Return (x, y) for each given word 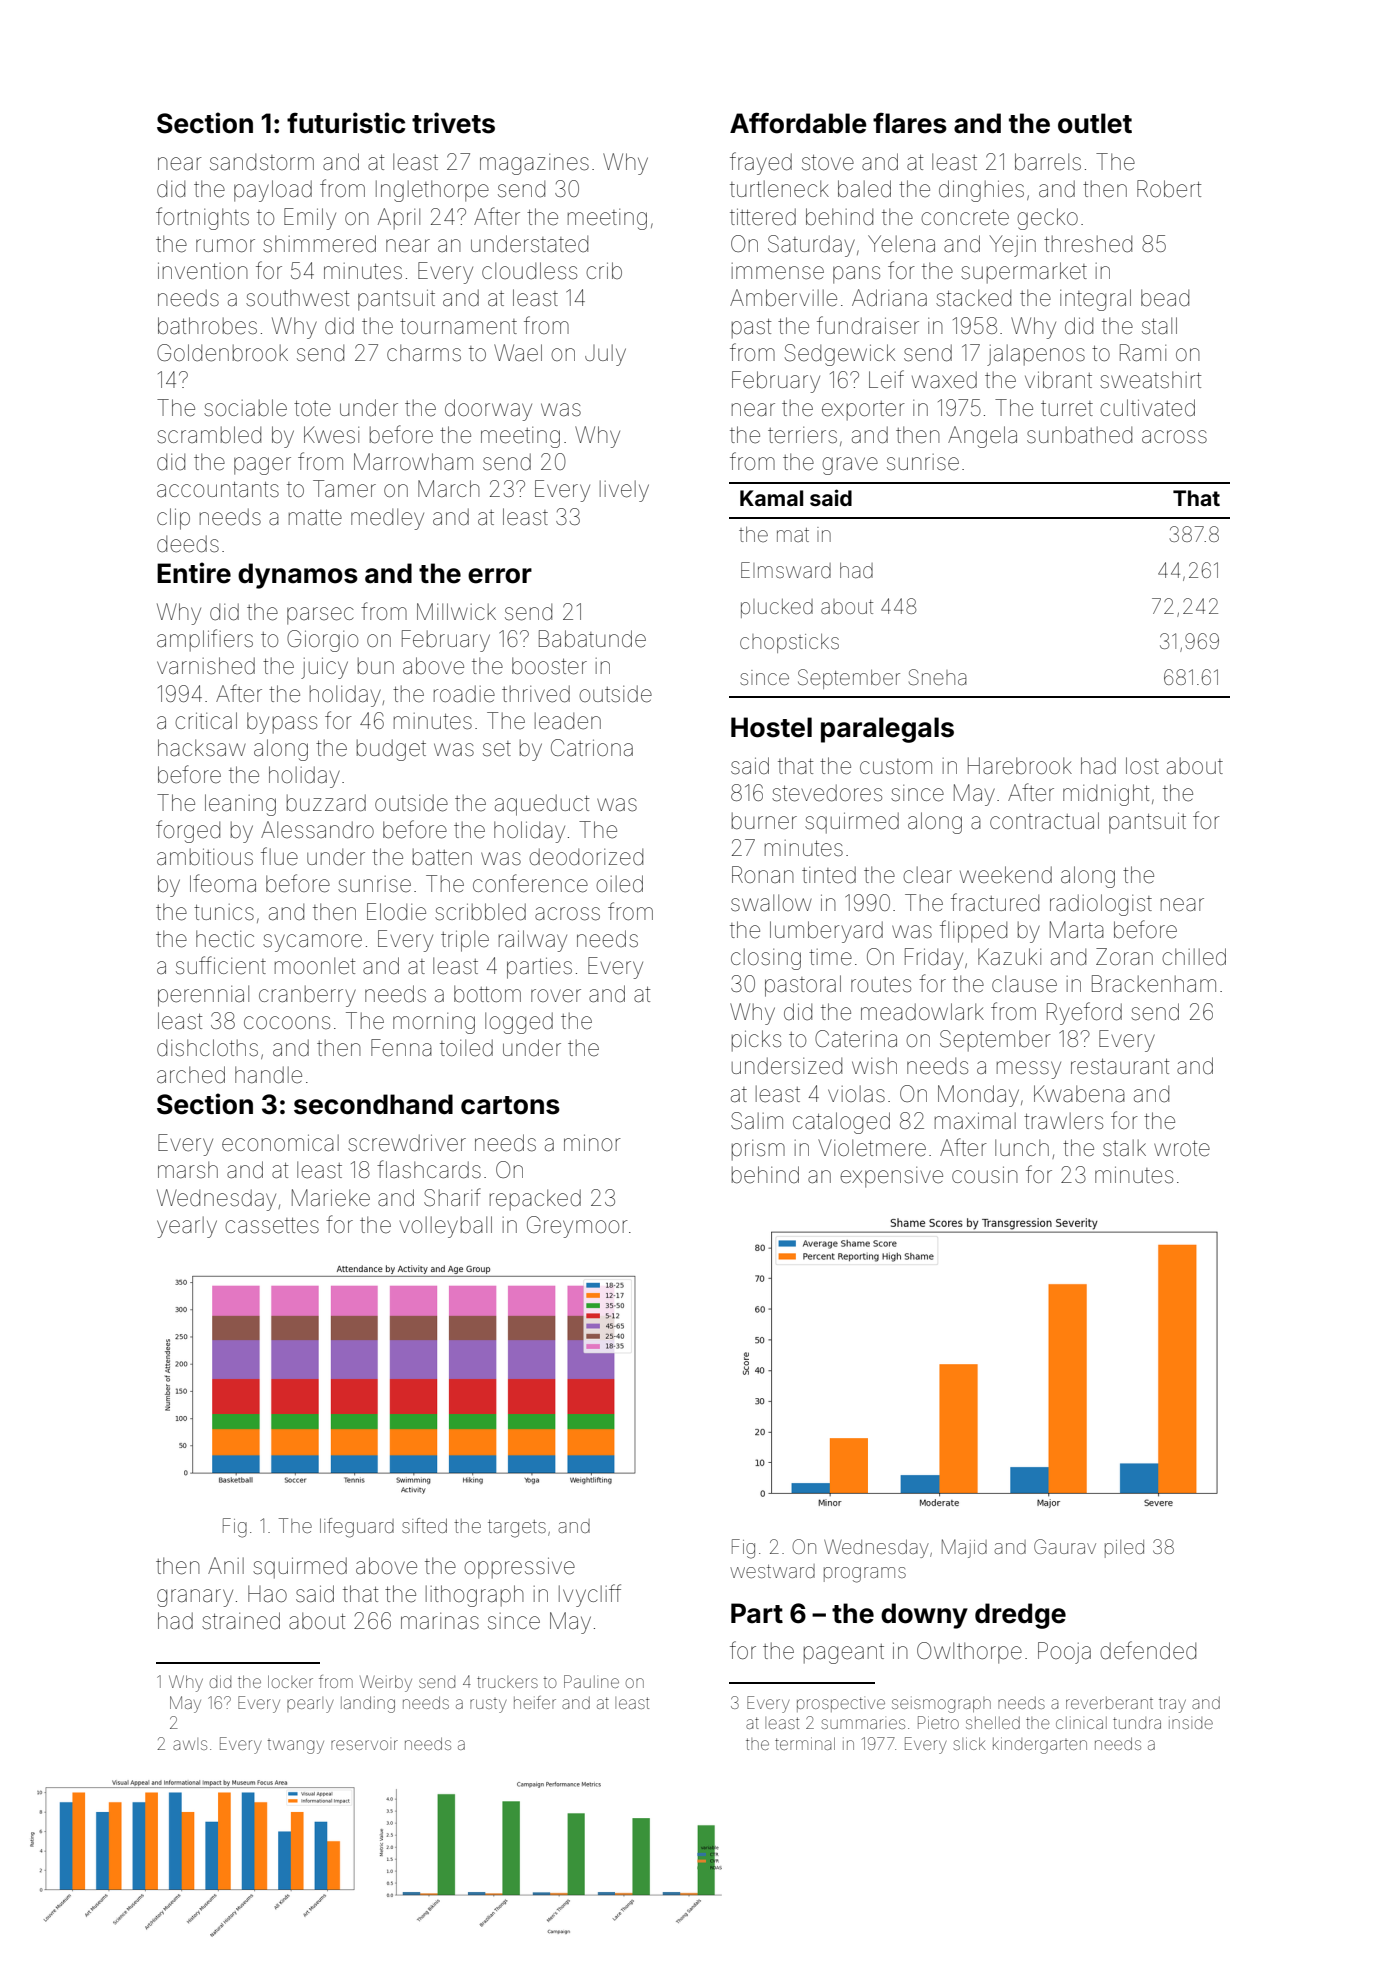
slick (969, 1743)
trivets (453, 123)
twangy (295, 1747)
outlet (1095, 123)
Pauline (591, 1681)
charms (424, 353)
